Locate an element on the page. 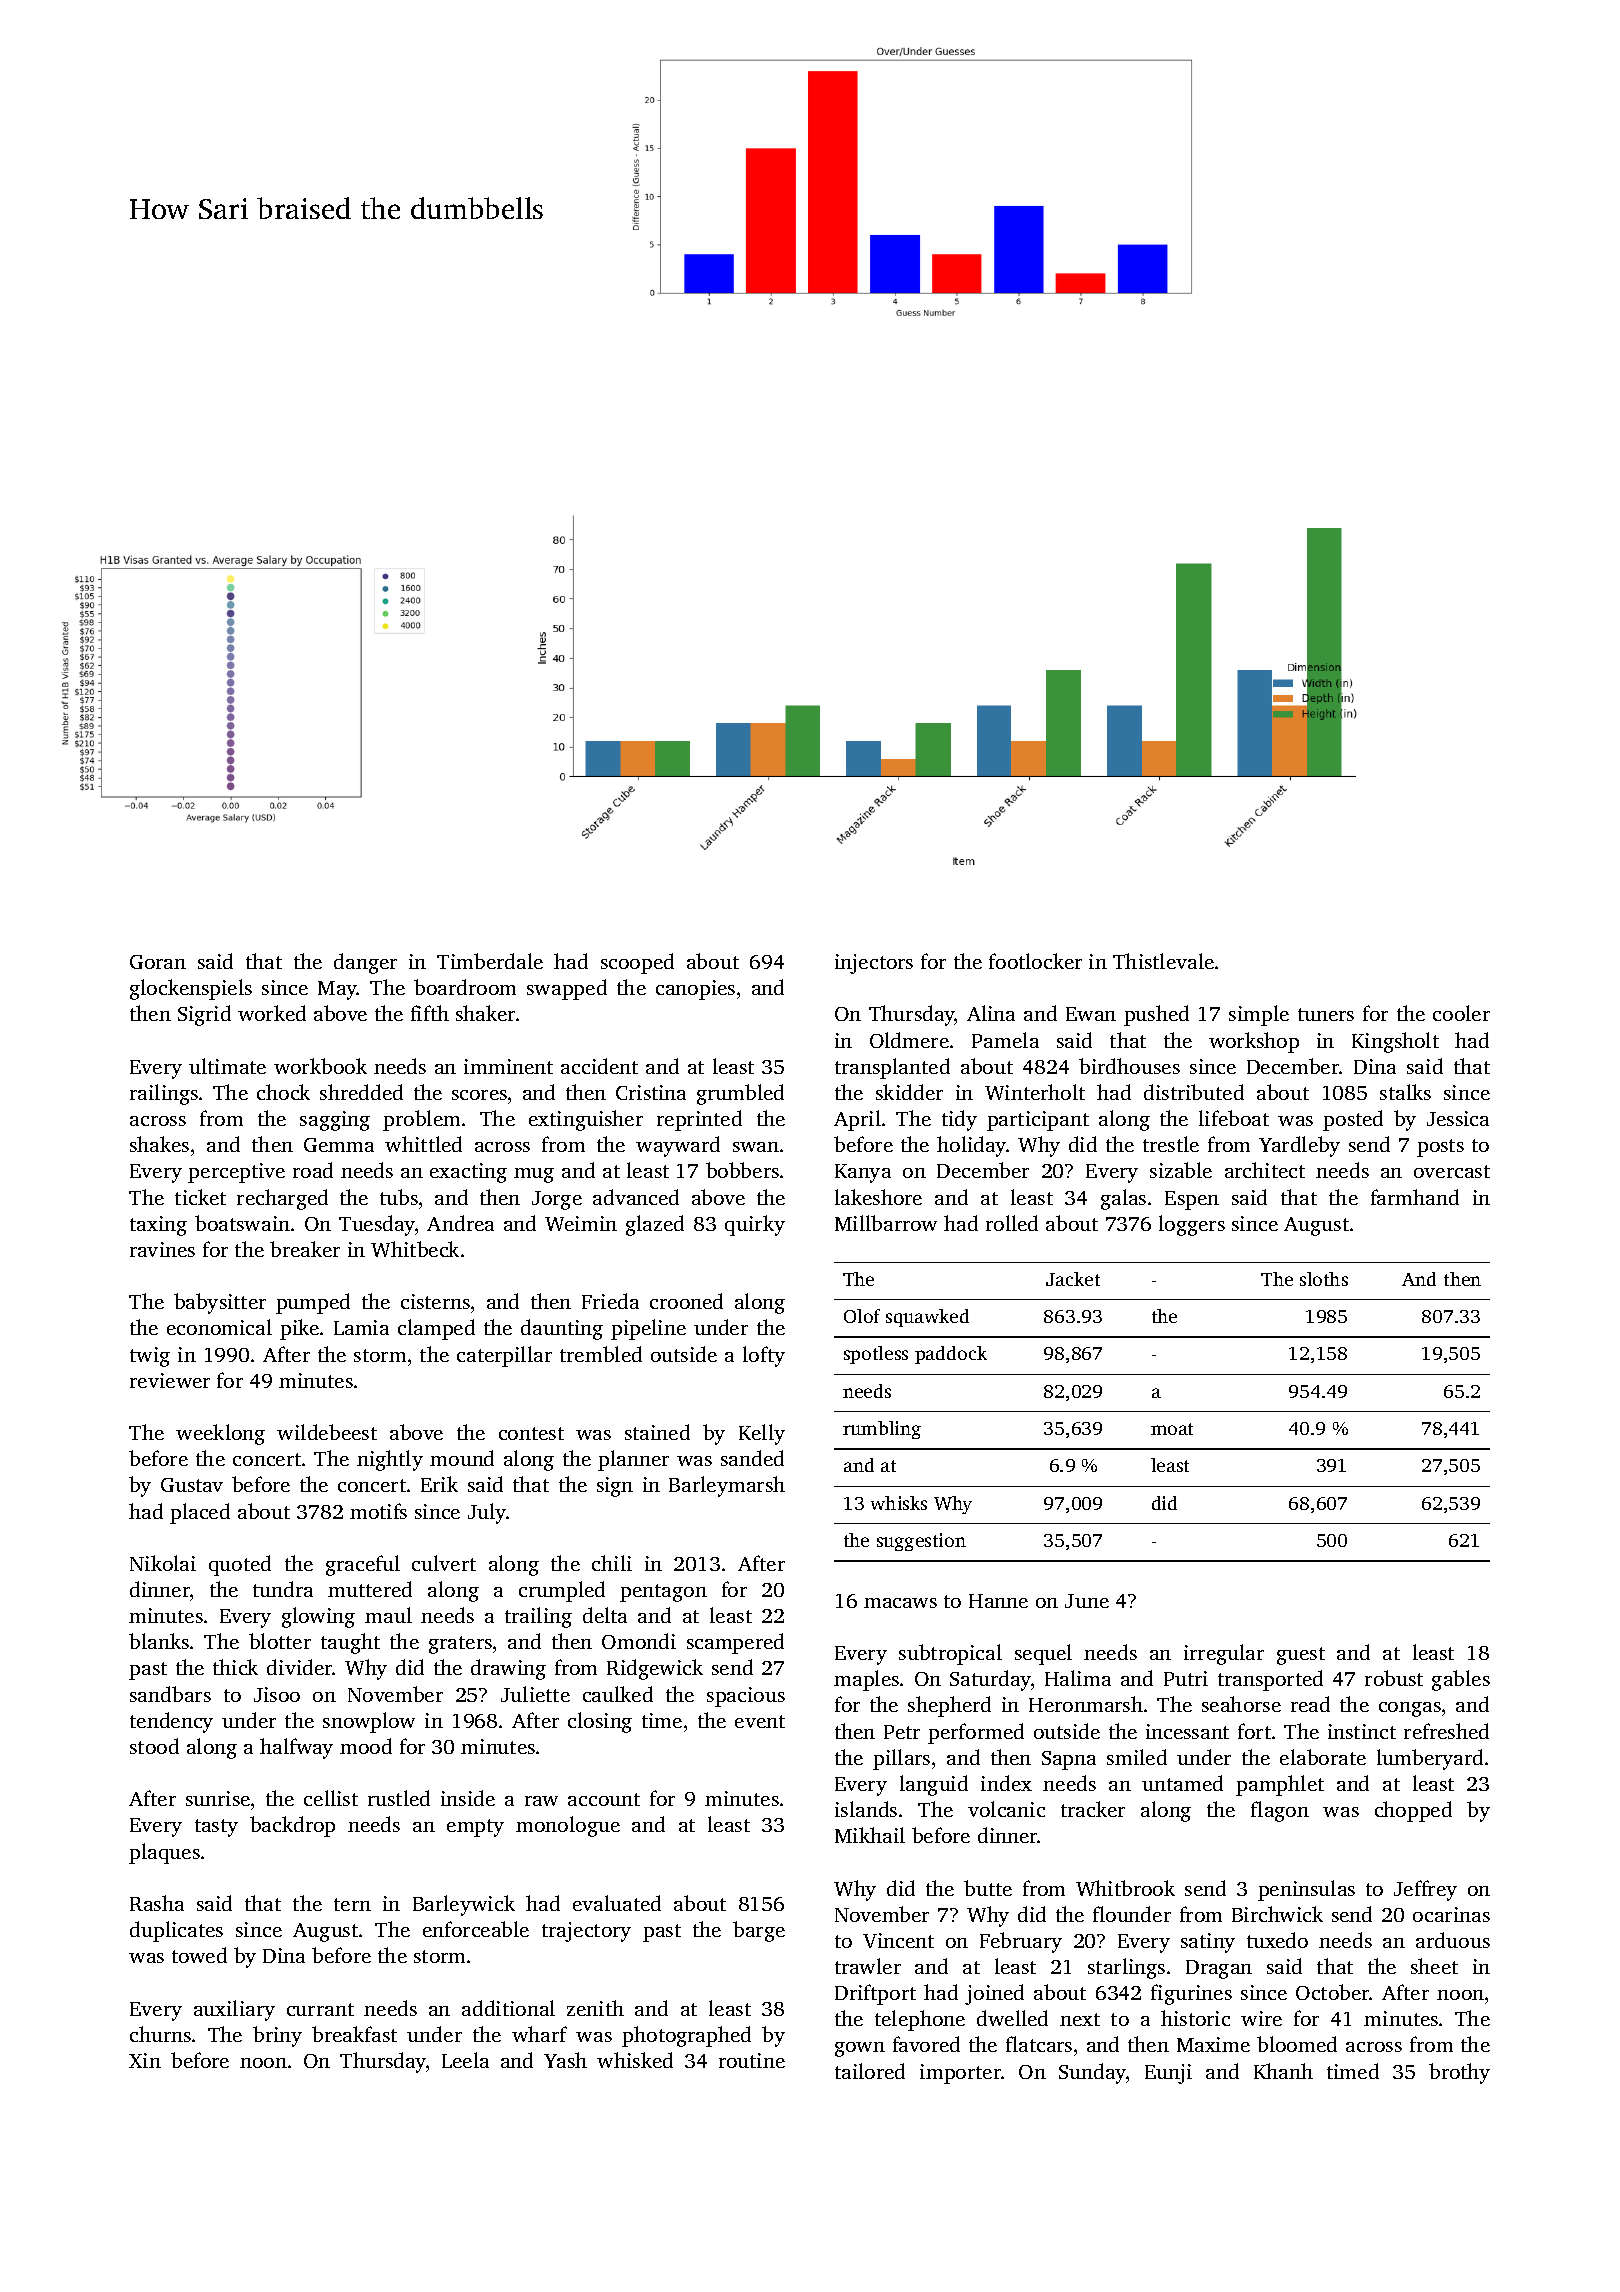 The width and height of the page is (1620, 2292). routine is located at coordinates (752, 2060).
